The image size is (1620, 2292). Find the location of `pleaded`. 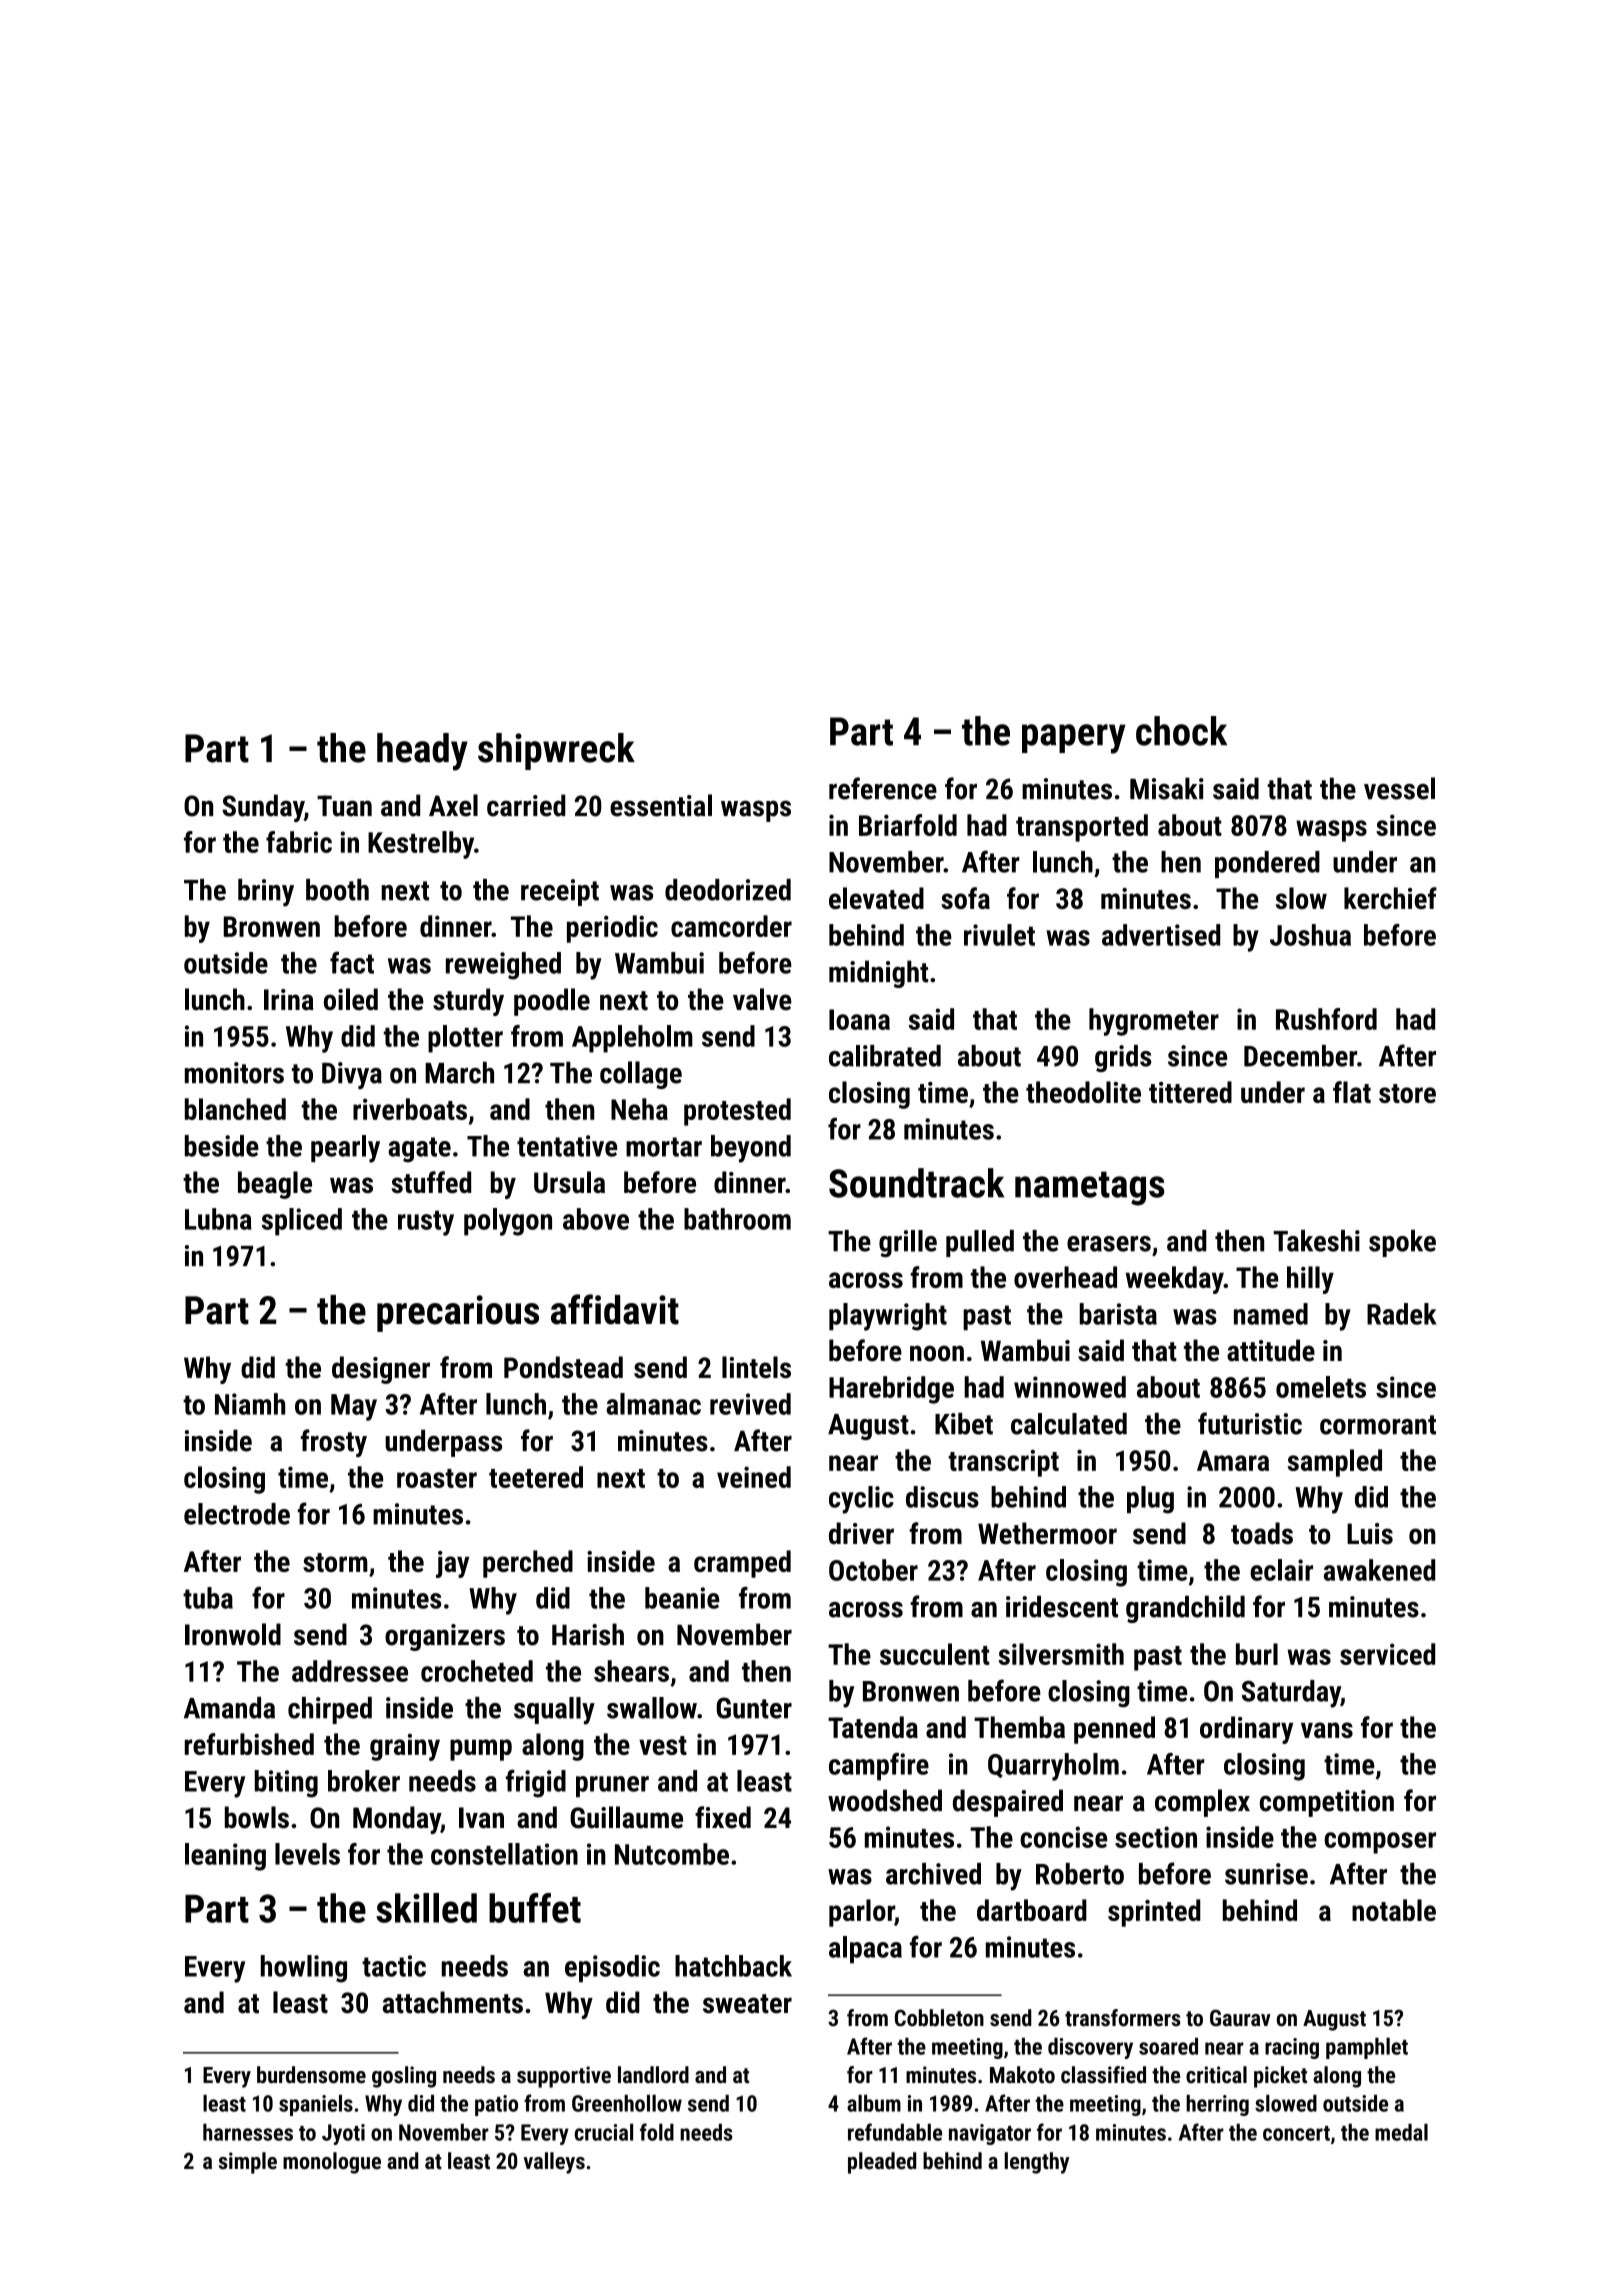

pleaded is located at coordinates (882, 2163).
